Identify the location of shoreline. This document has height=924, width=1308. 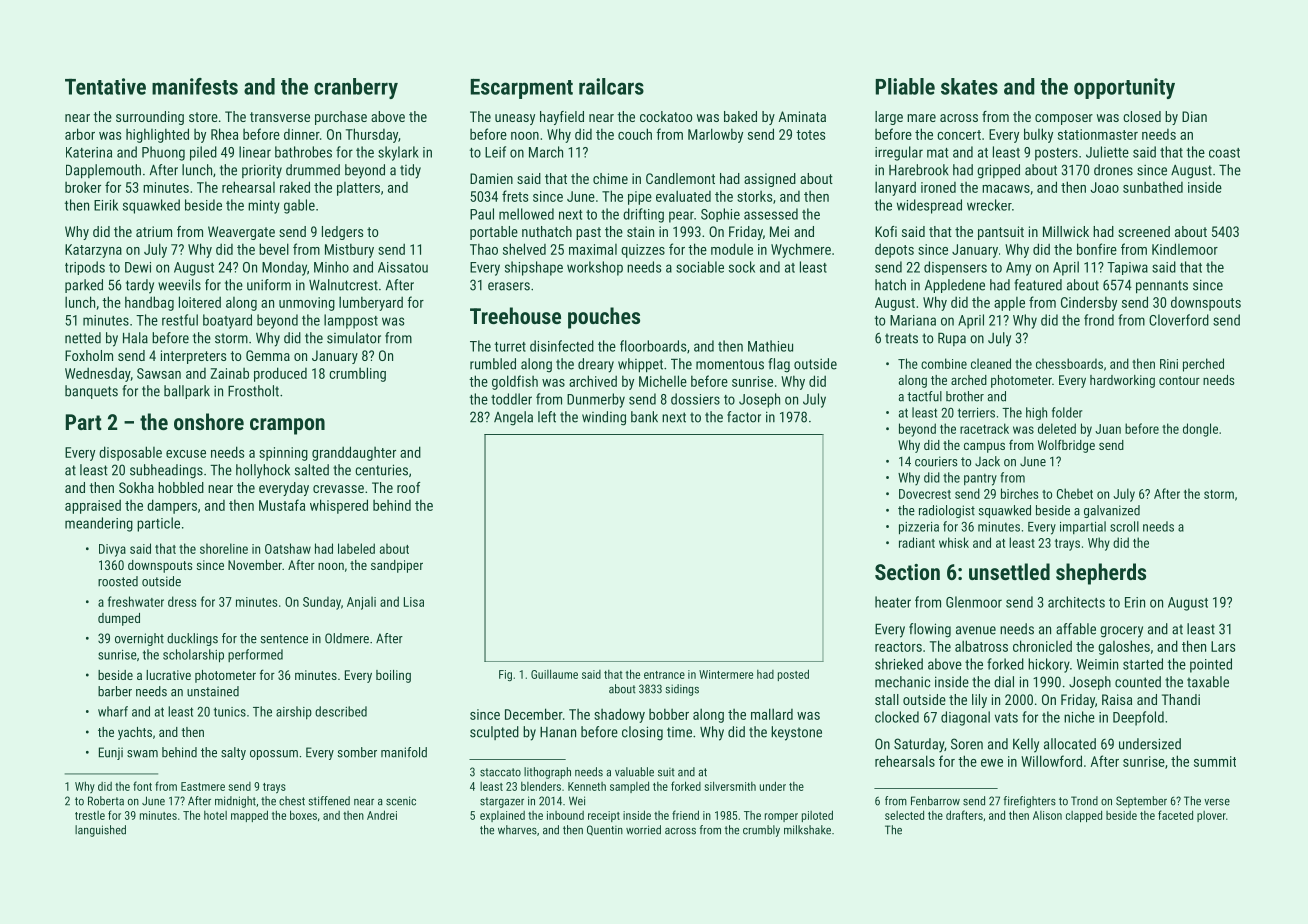
(224, 548).
